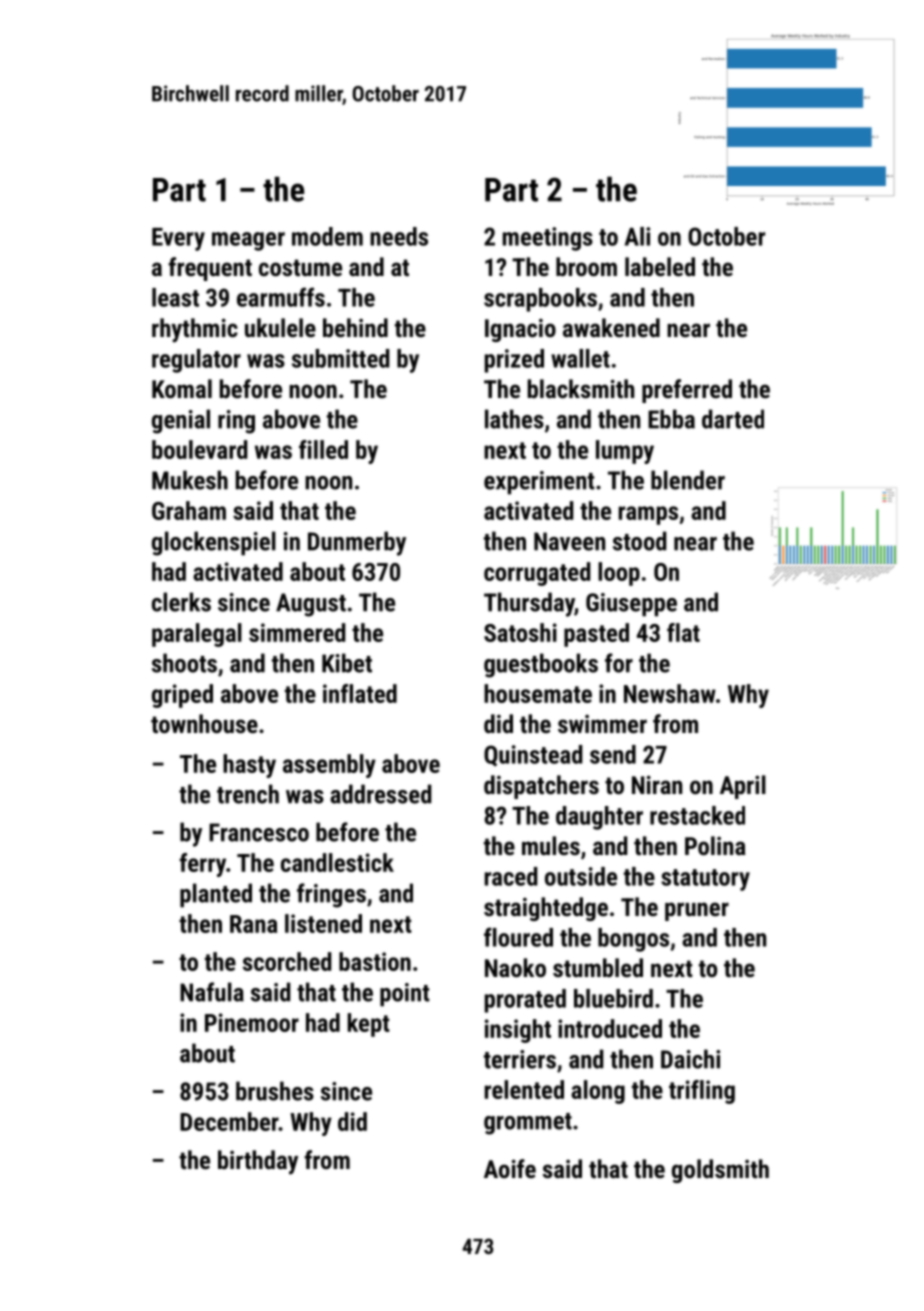 This image has width=924, height=1311. Describe the element at coordinates (533, 756) in the image. I see `Quinstead` at that location.
